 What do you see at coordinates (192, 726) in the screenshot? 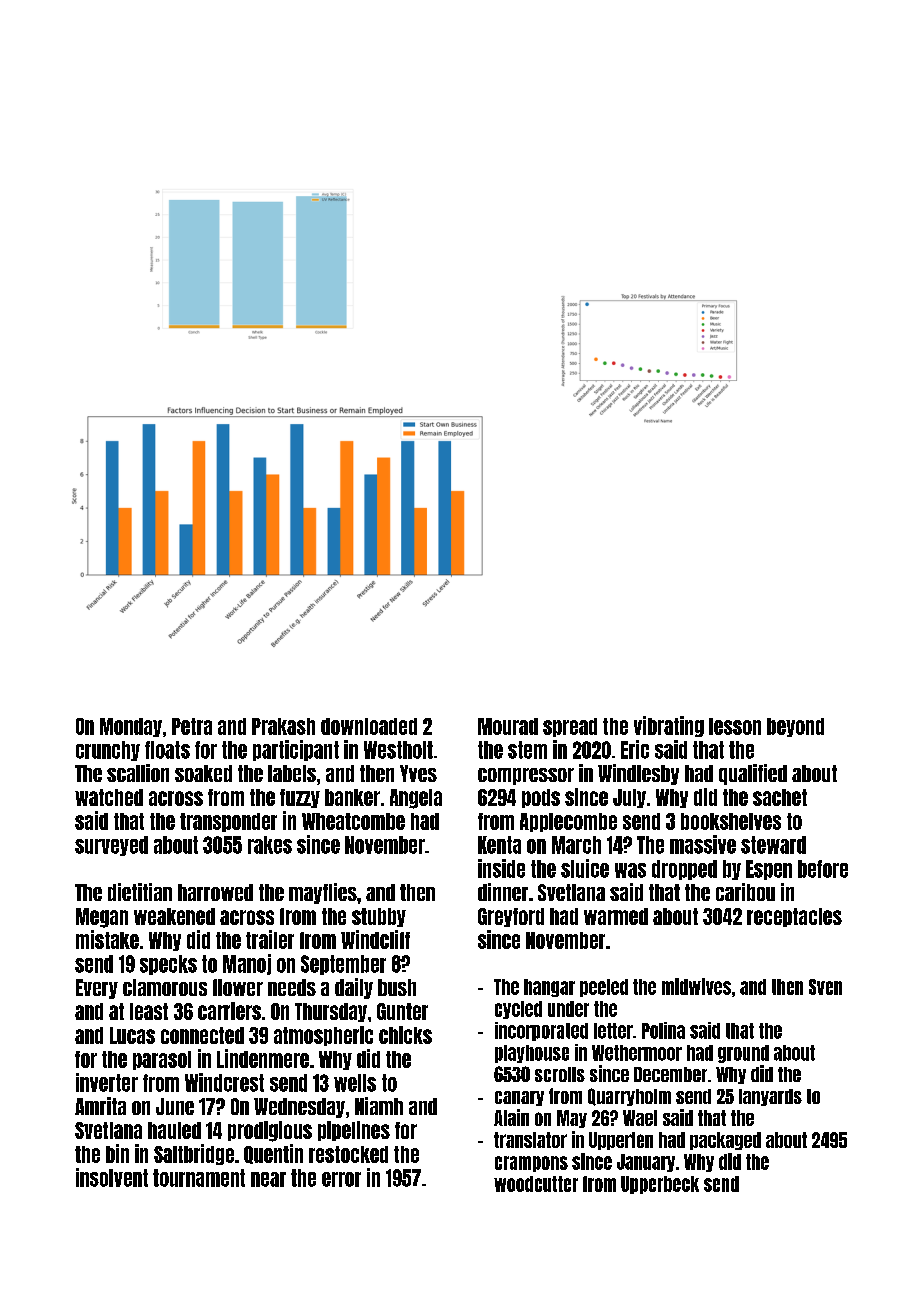
I see `Petra` at bounding box center [192, 726].
